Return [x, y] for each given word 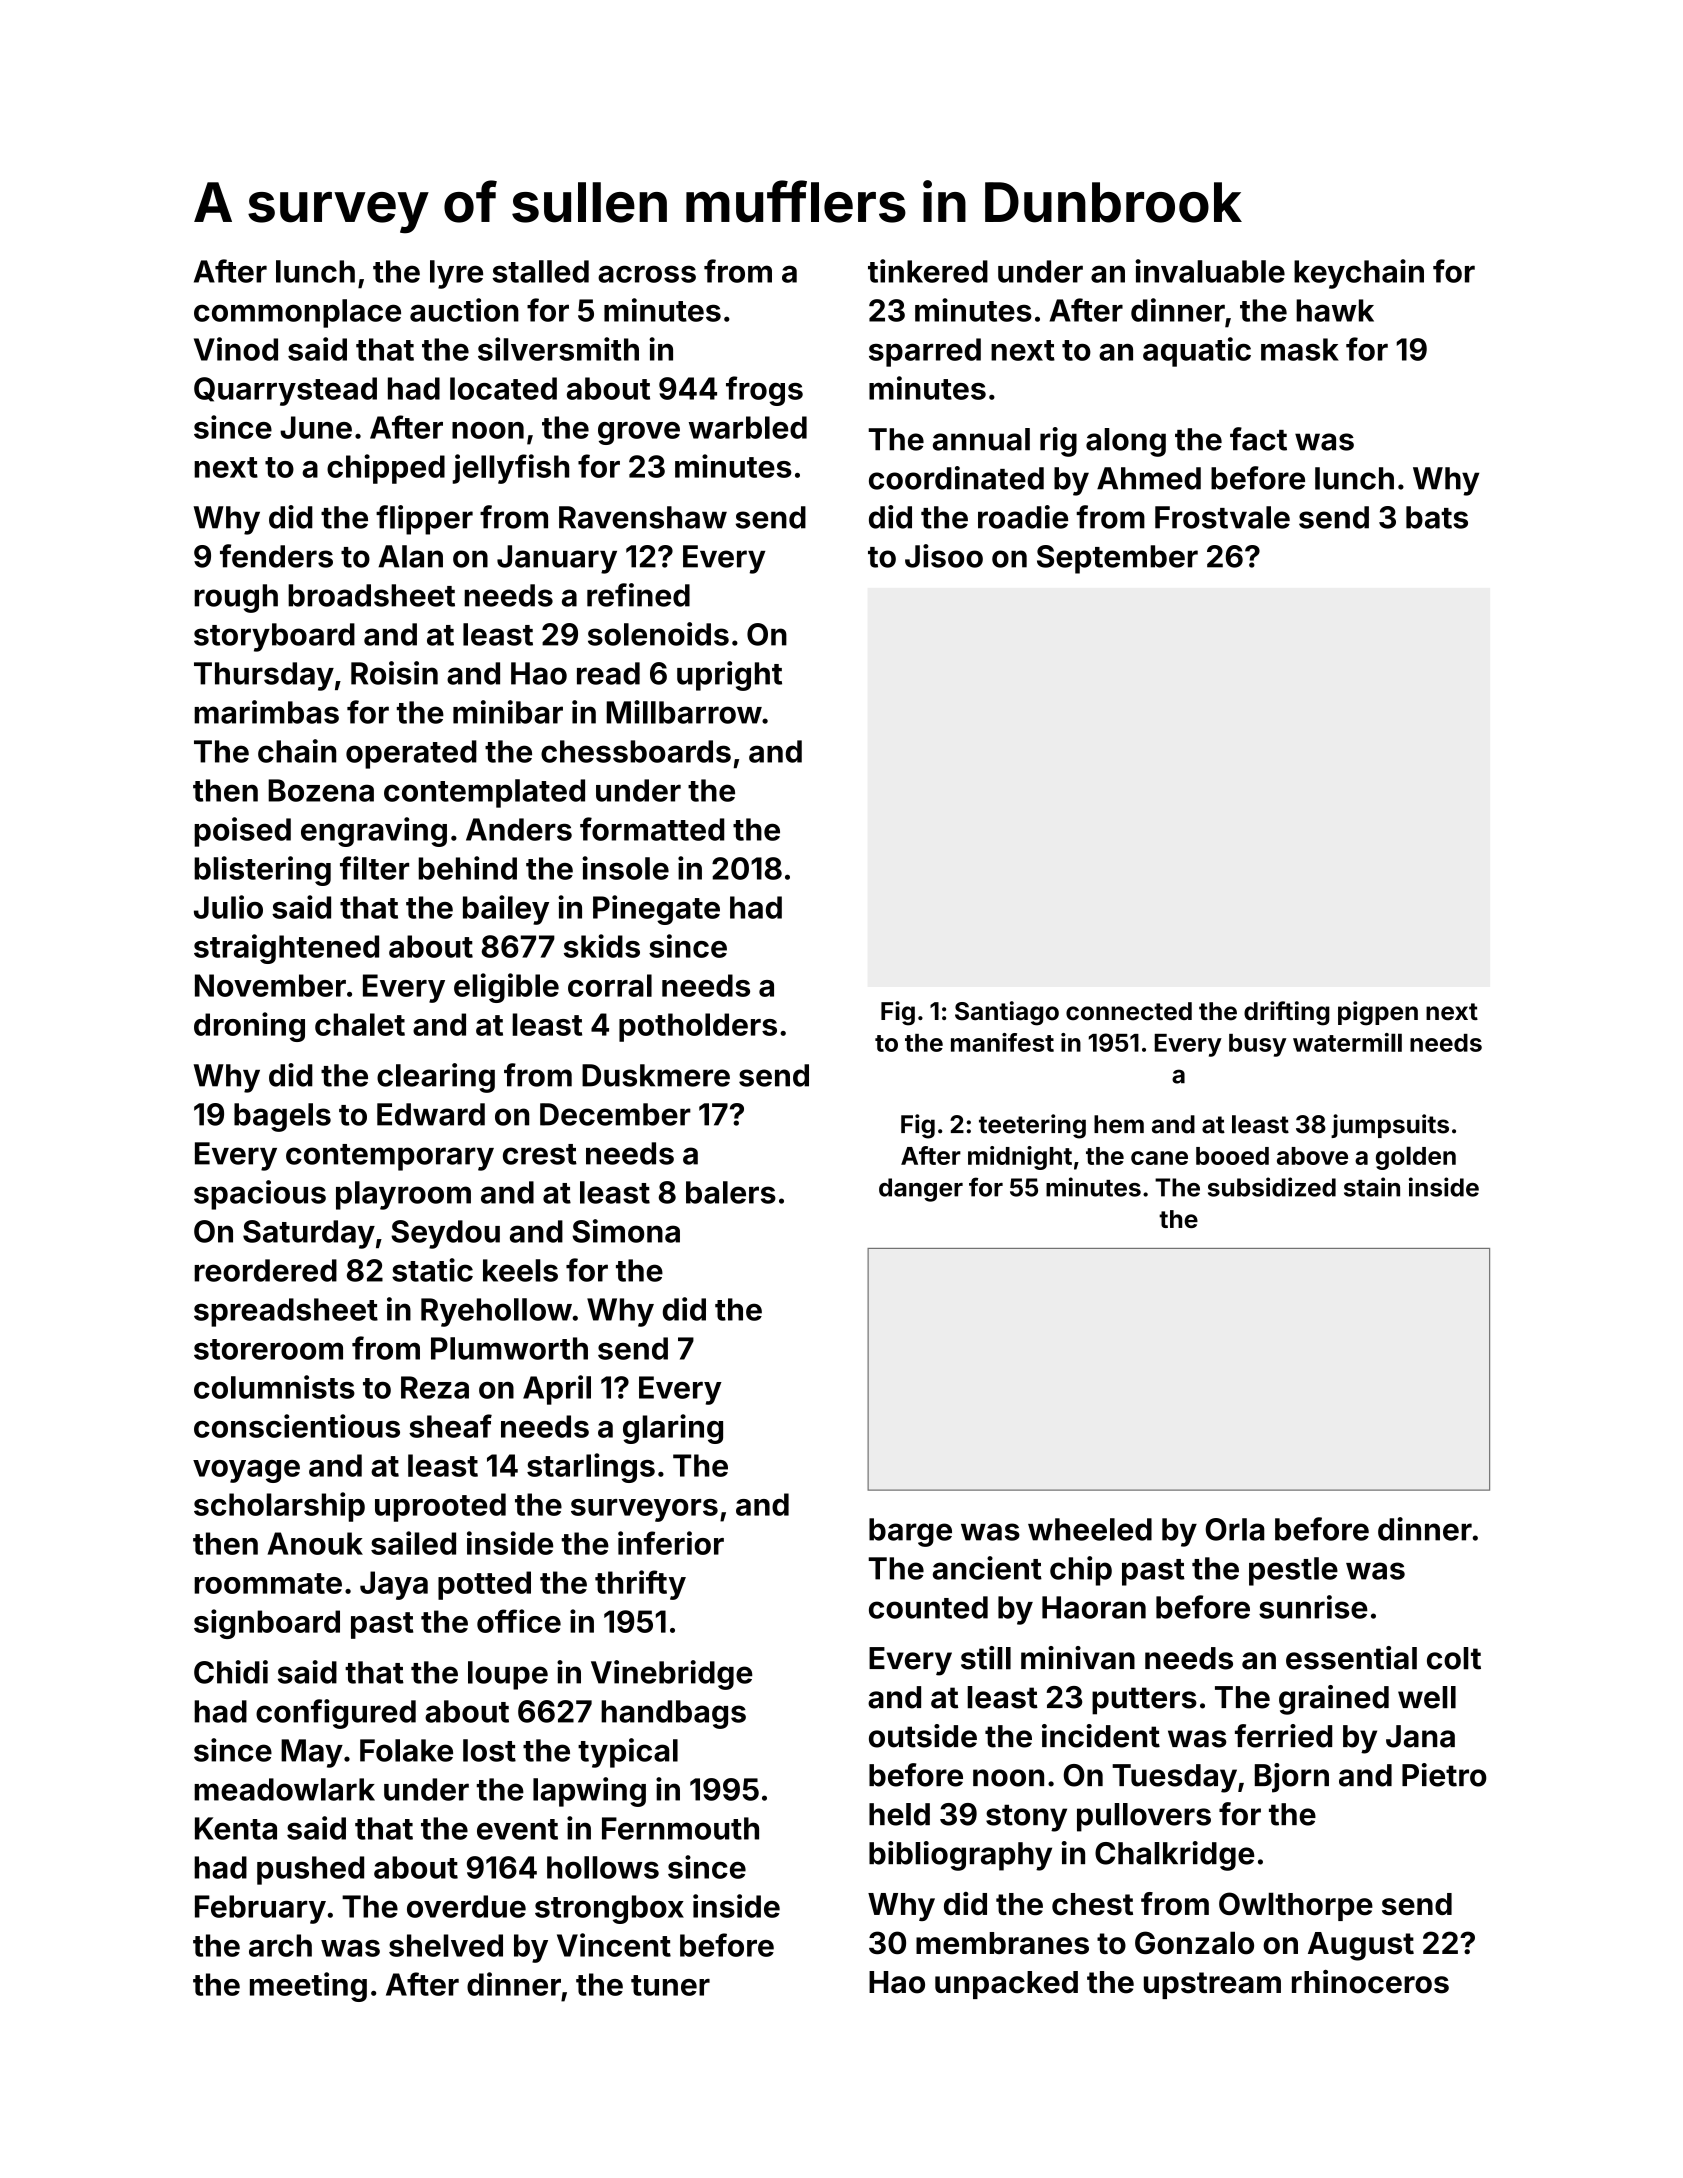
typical [628, 1753]
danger [921, 1190]
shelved [446, 1945]
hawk [1335, 310]
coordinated [956, 478]
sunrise [1313, 1607]
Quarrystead [285, 391]
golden [1416, 1158]
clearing [436, 1078]
